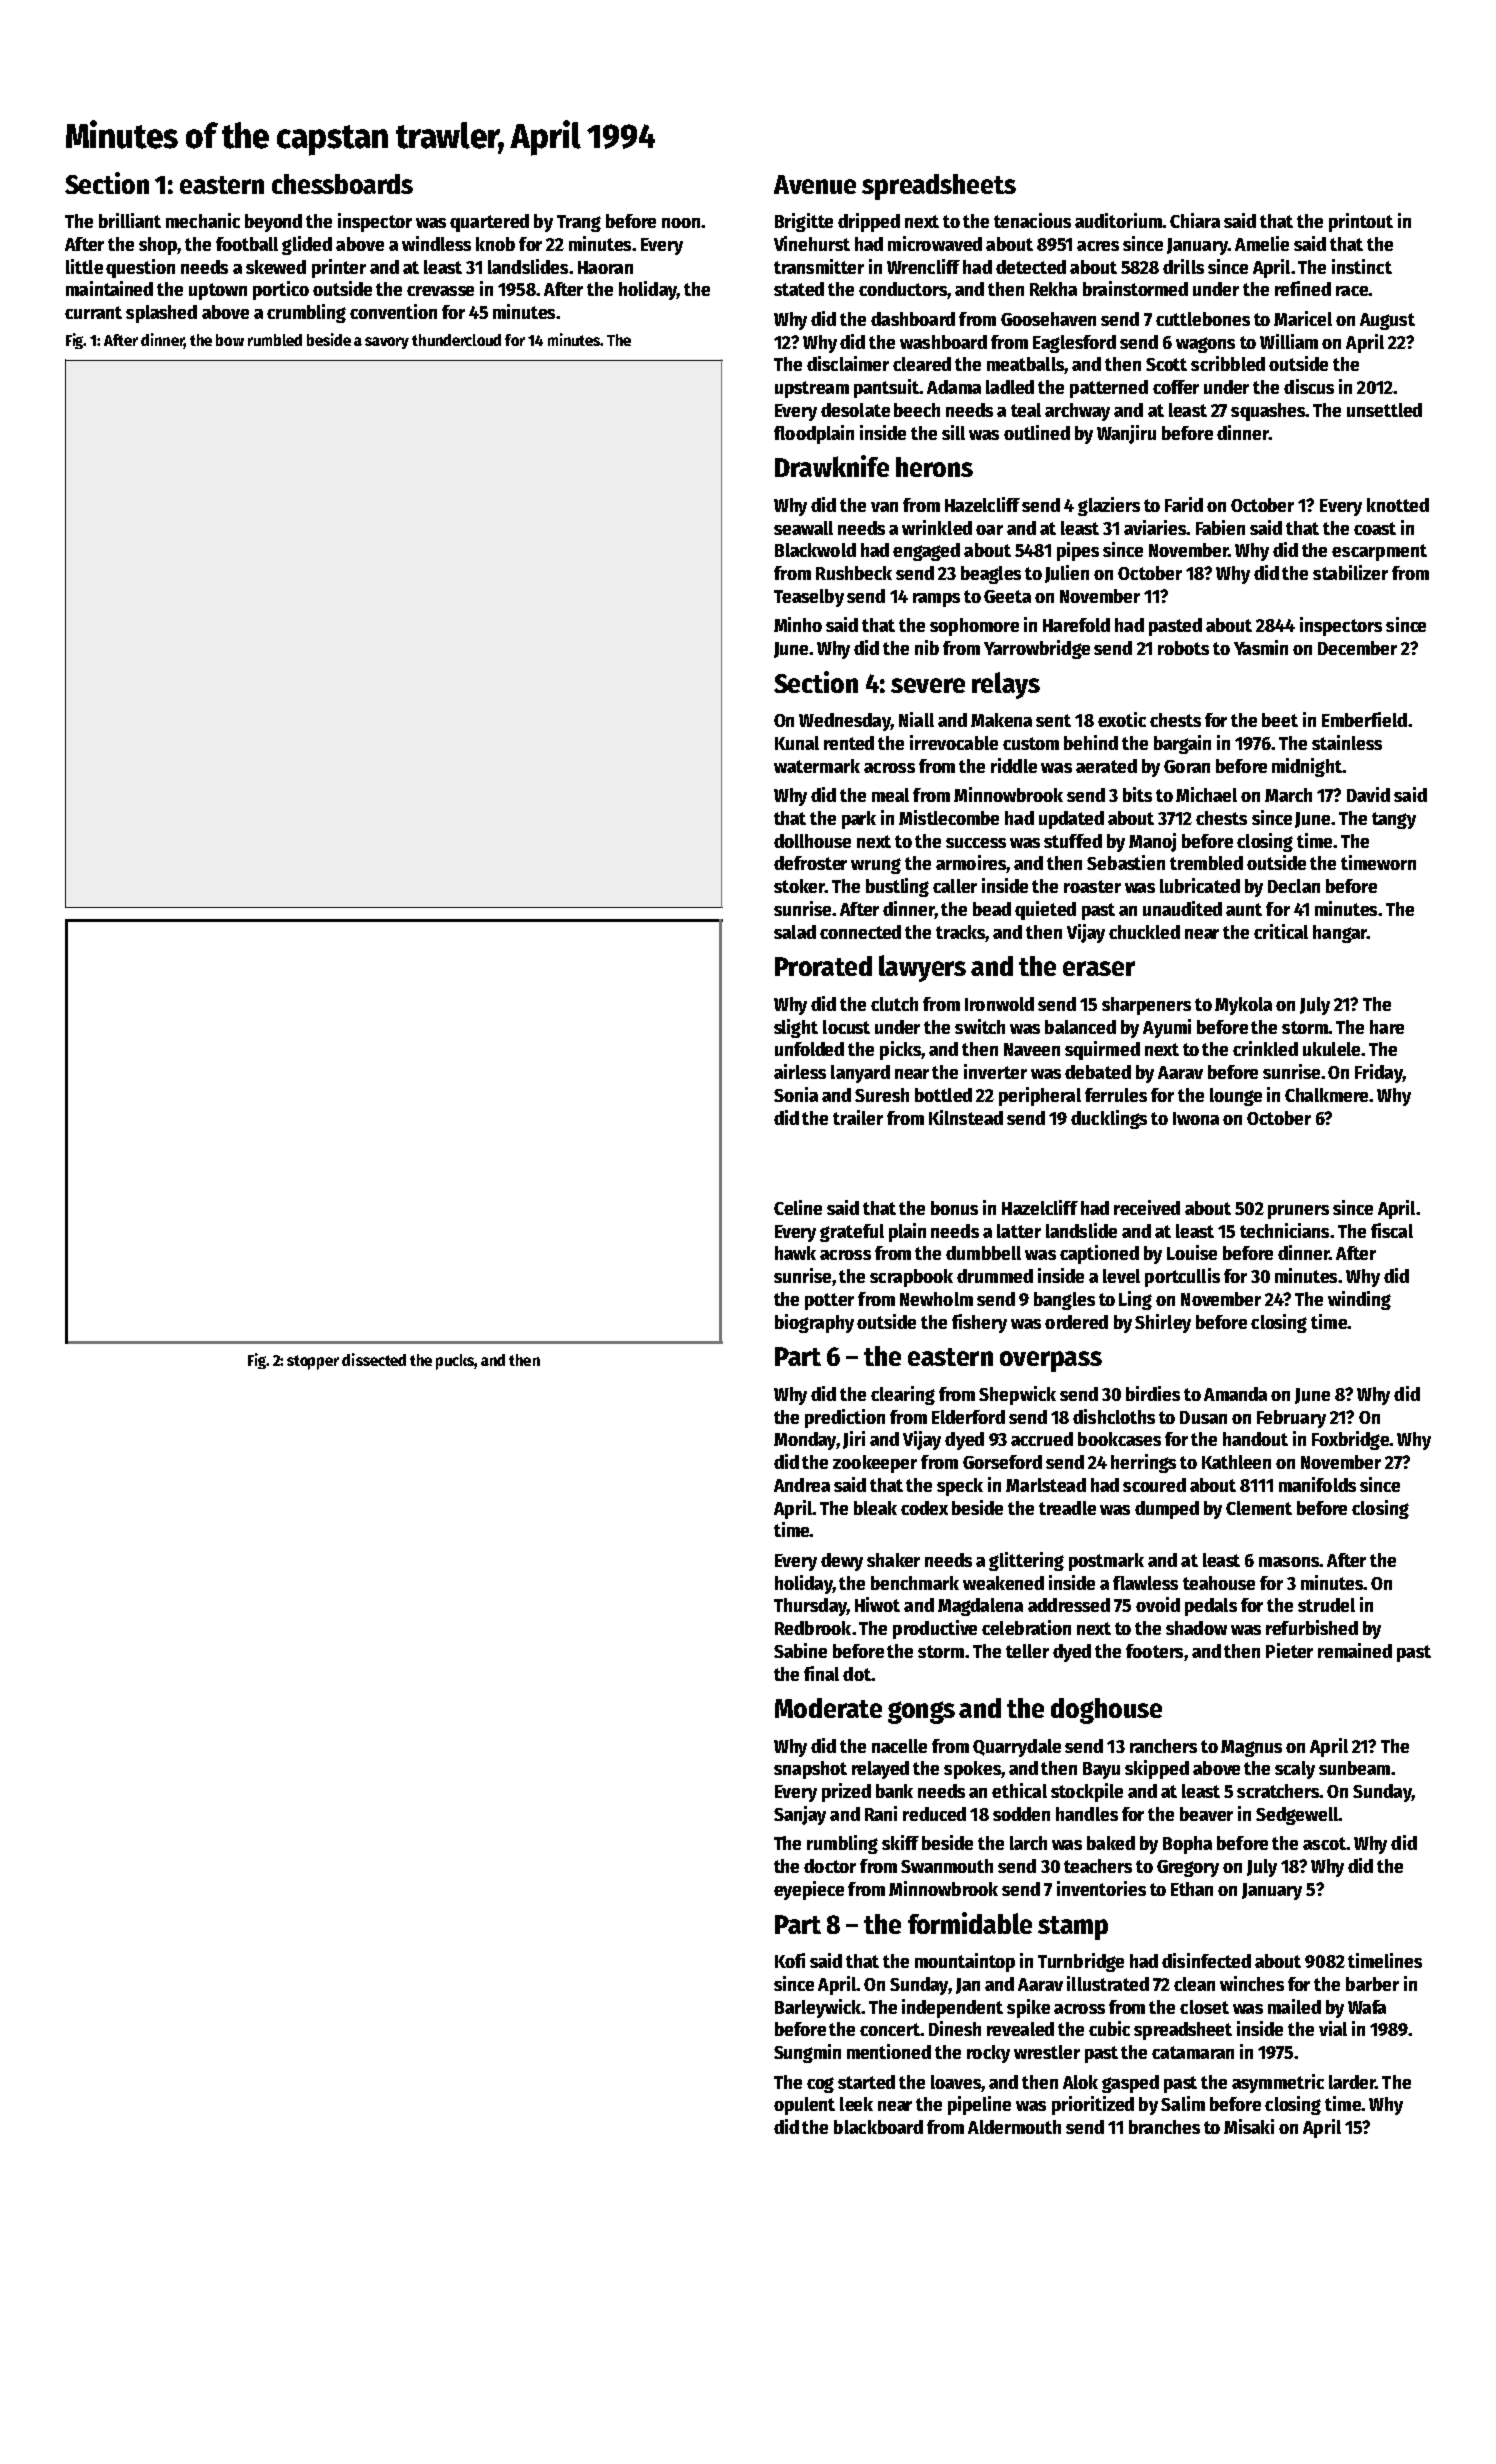  Describe the element at coordinates (1040, 1096) in the screenshot. I see `peripheral` at that location.
